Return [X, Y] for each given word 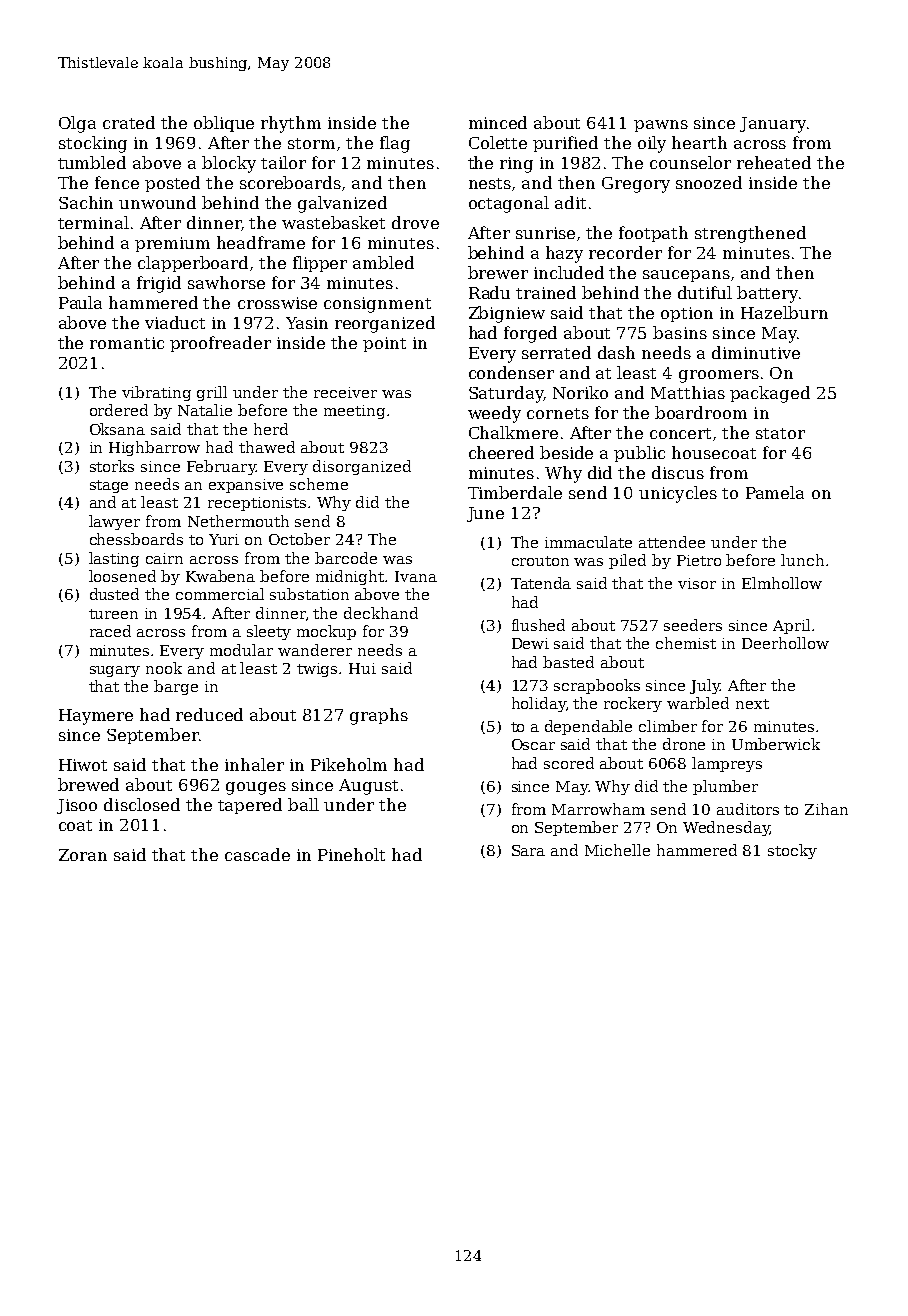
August [368, 787]
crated [129, 122]
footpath [653, 234]
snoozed [709, 182]
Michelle [617, 850]
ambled [383, 262]
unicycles [678, 494]
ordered [119, 410]
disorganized [362, 467]
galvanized [342, 204]
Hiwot [83, 765]
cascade [257, 854]
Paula [80, 302]
